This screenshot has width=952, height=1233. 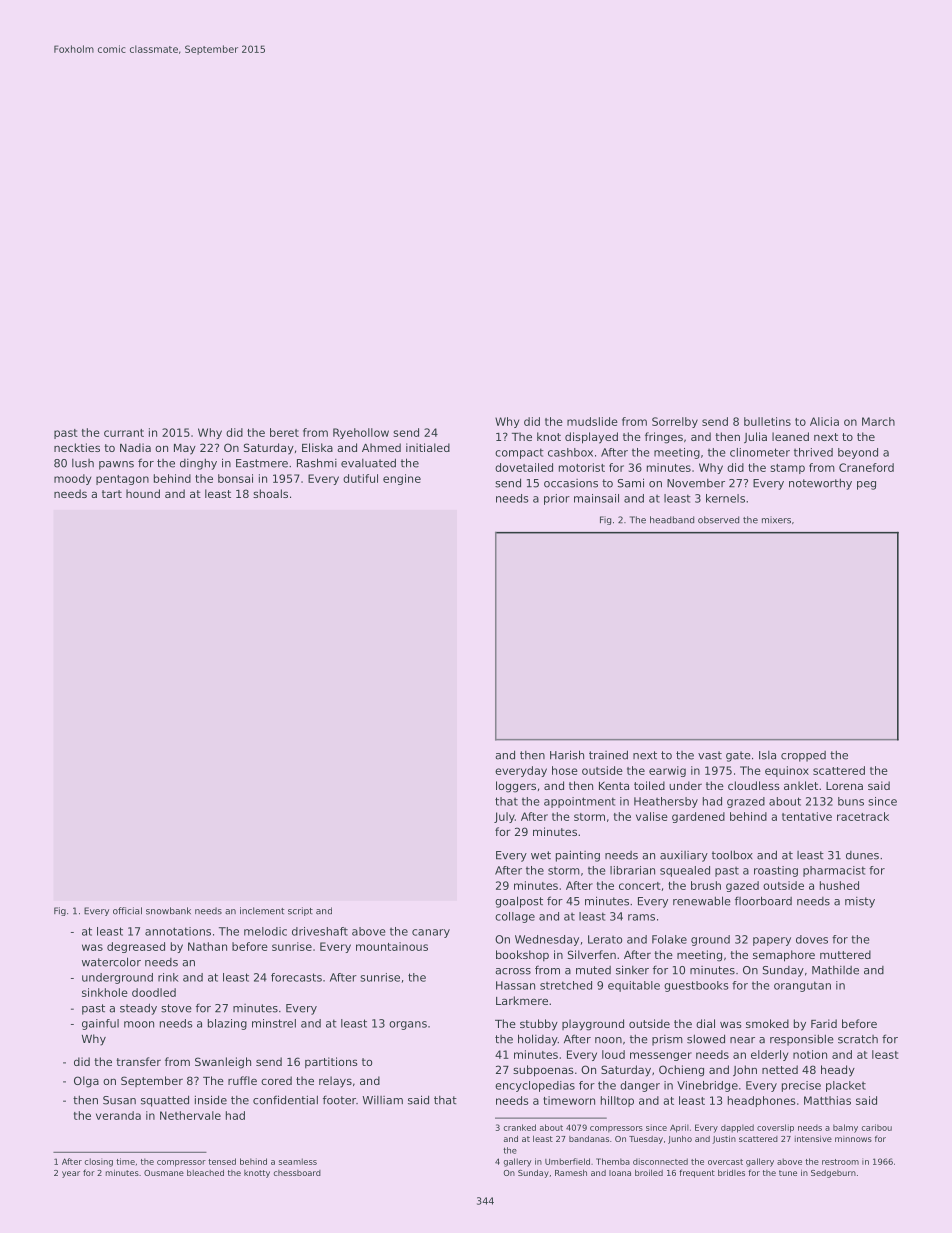 What do you see at coordinates (227, 1024) in the screenshot?
I see `blazing` at bounding box center [227, 1024].
